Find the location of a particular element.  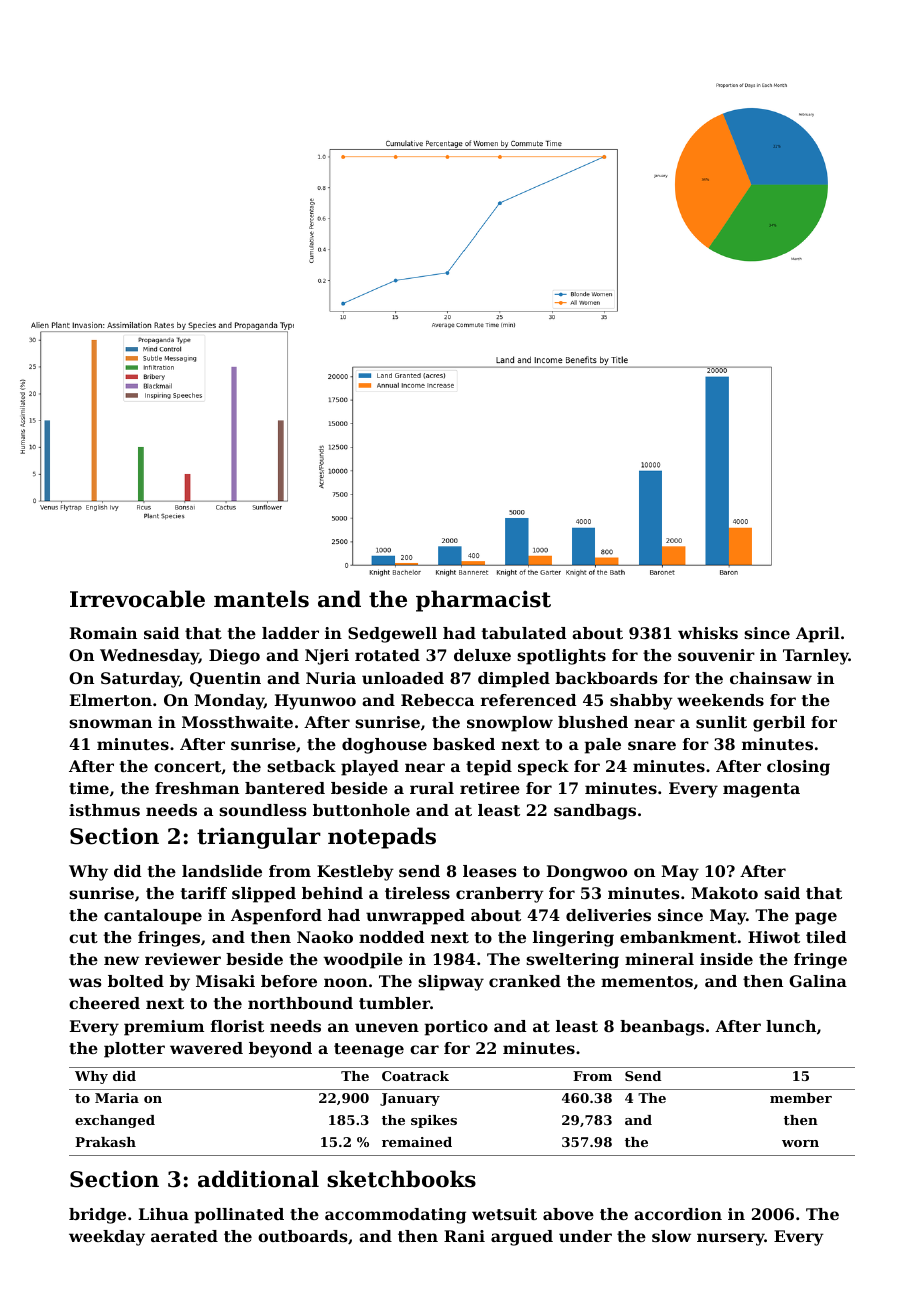

member is located at coordinates (801, 1098).
